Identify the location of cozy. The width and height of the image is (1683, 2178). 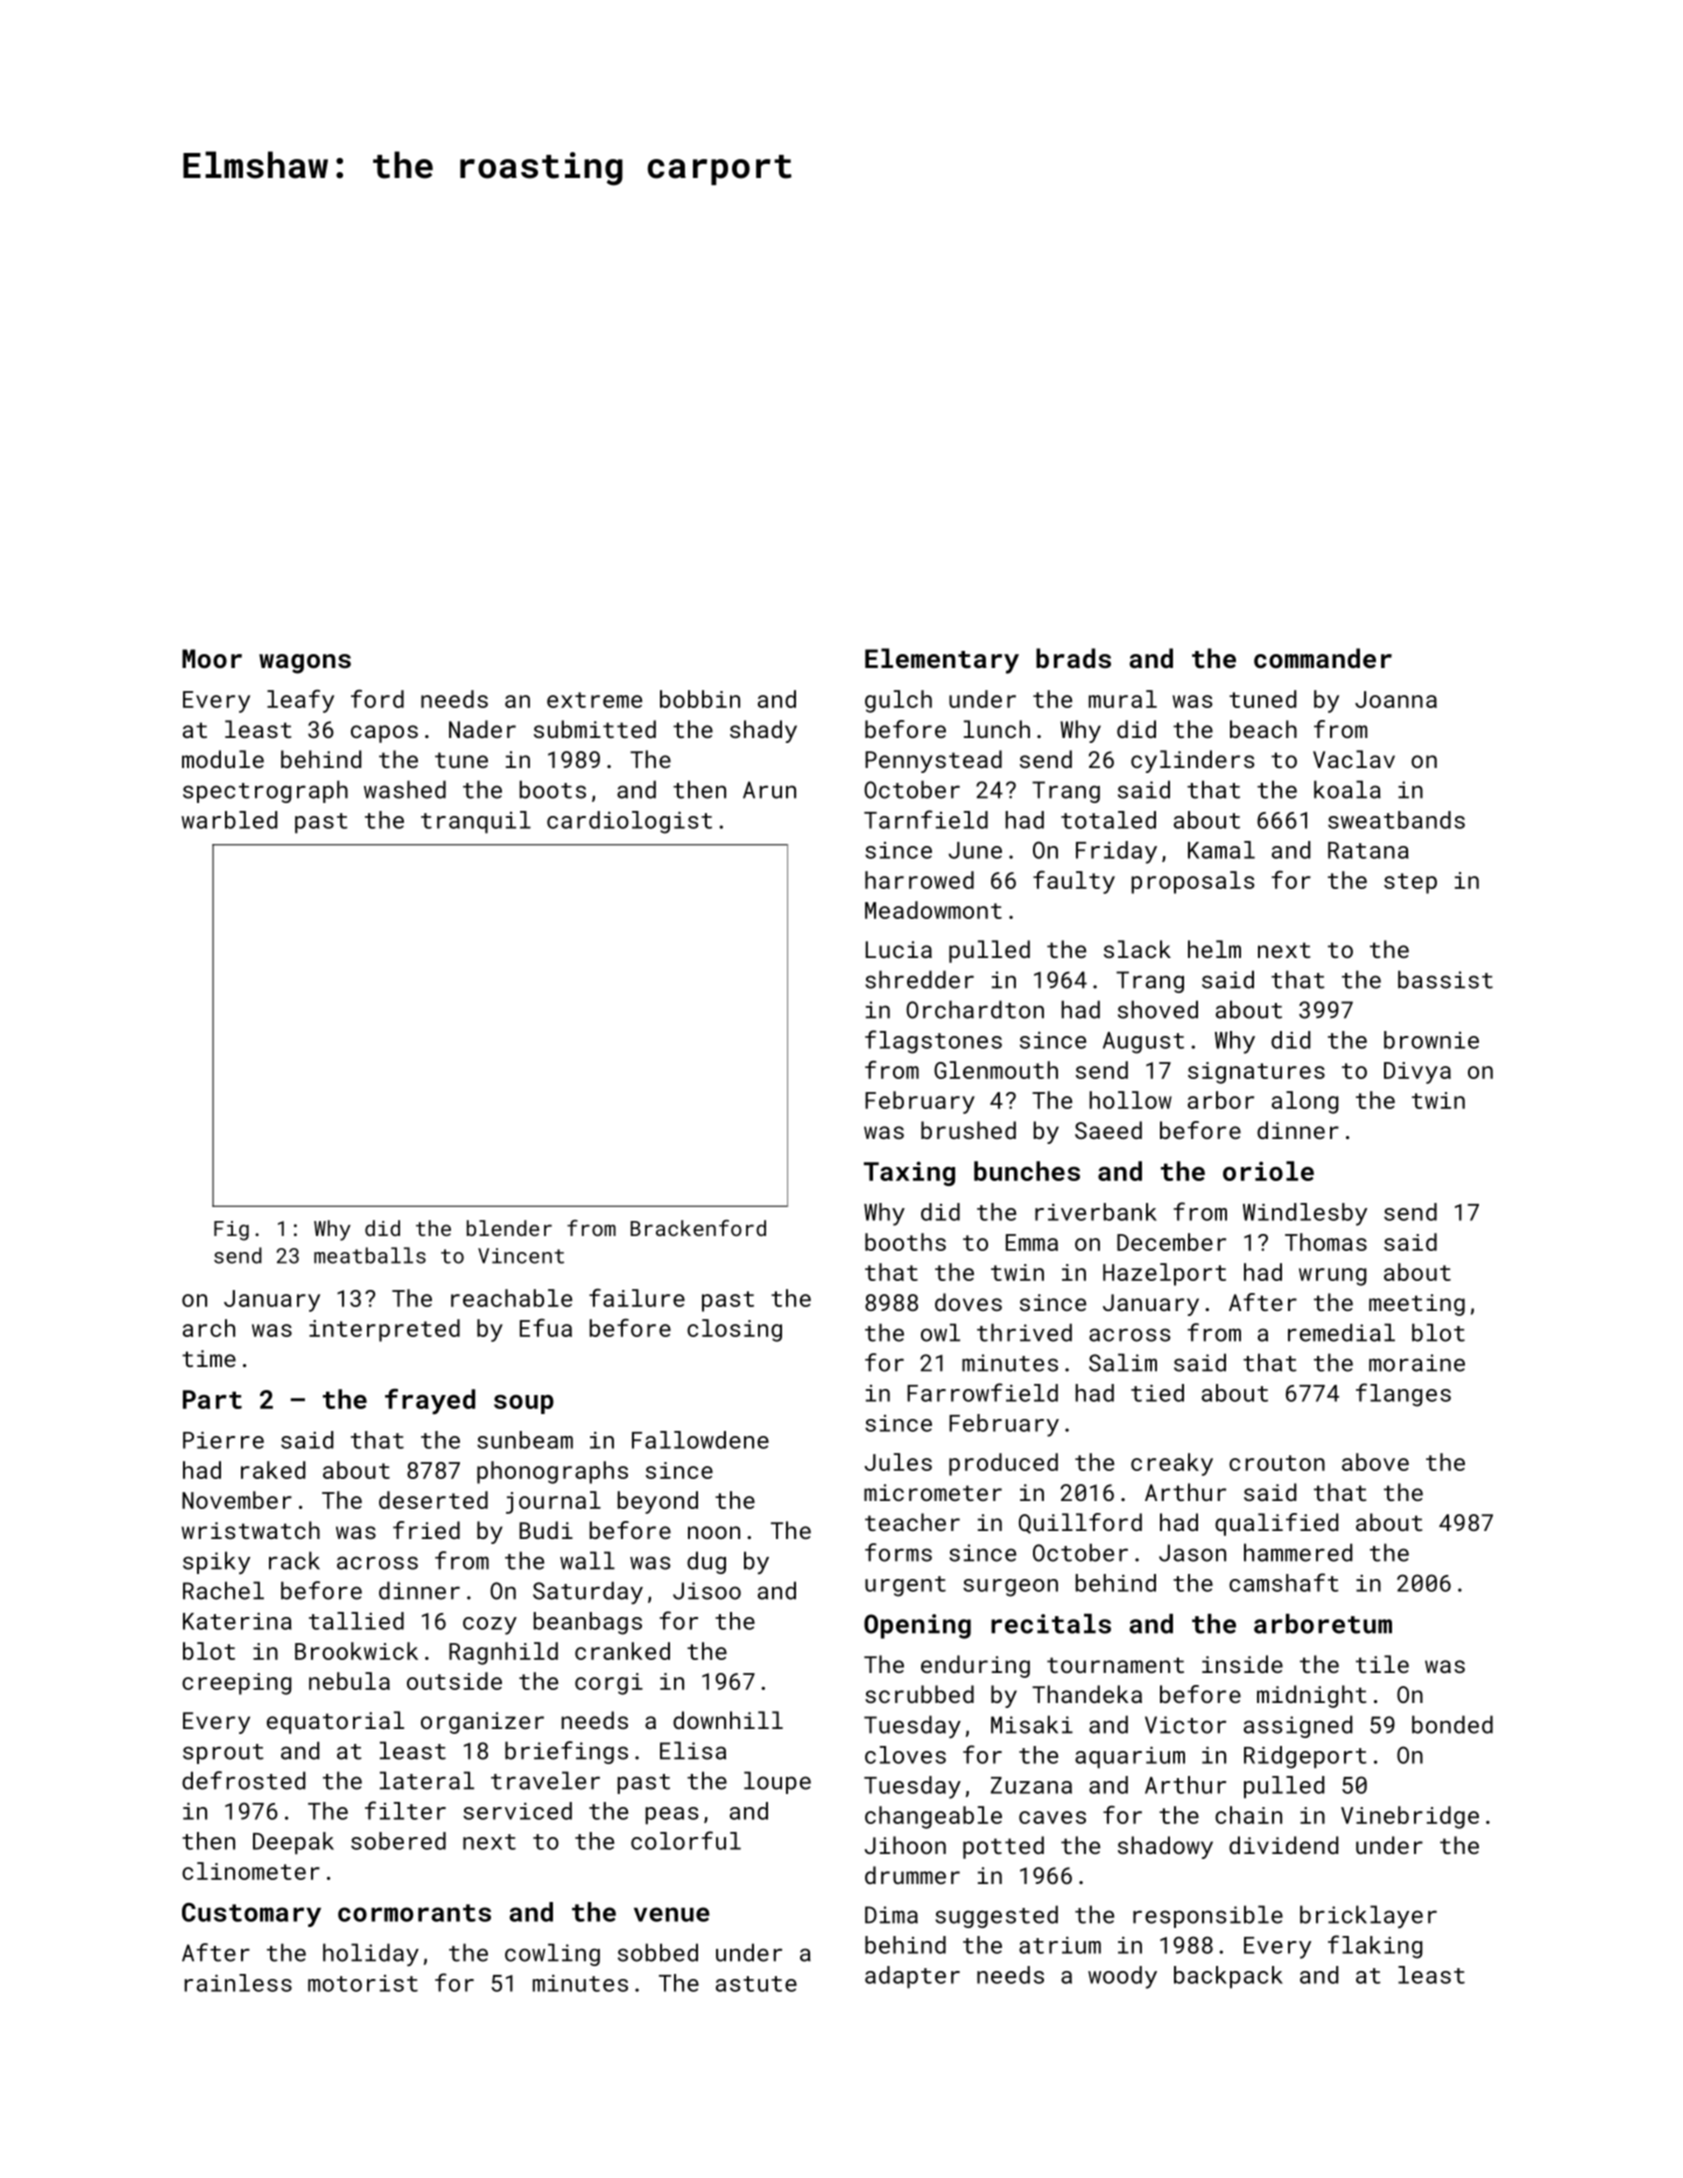
(490, 1626).
